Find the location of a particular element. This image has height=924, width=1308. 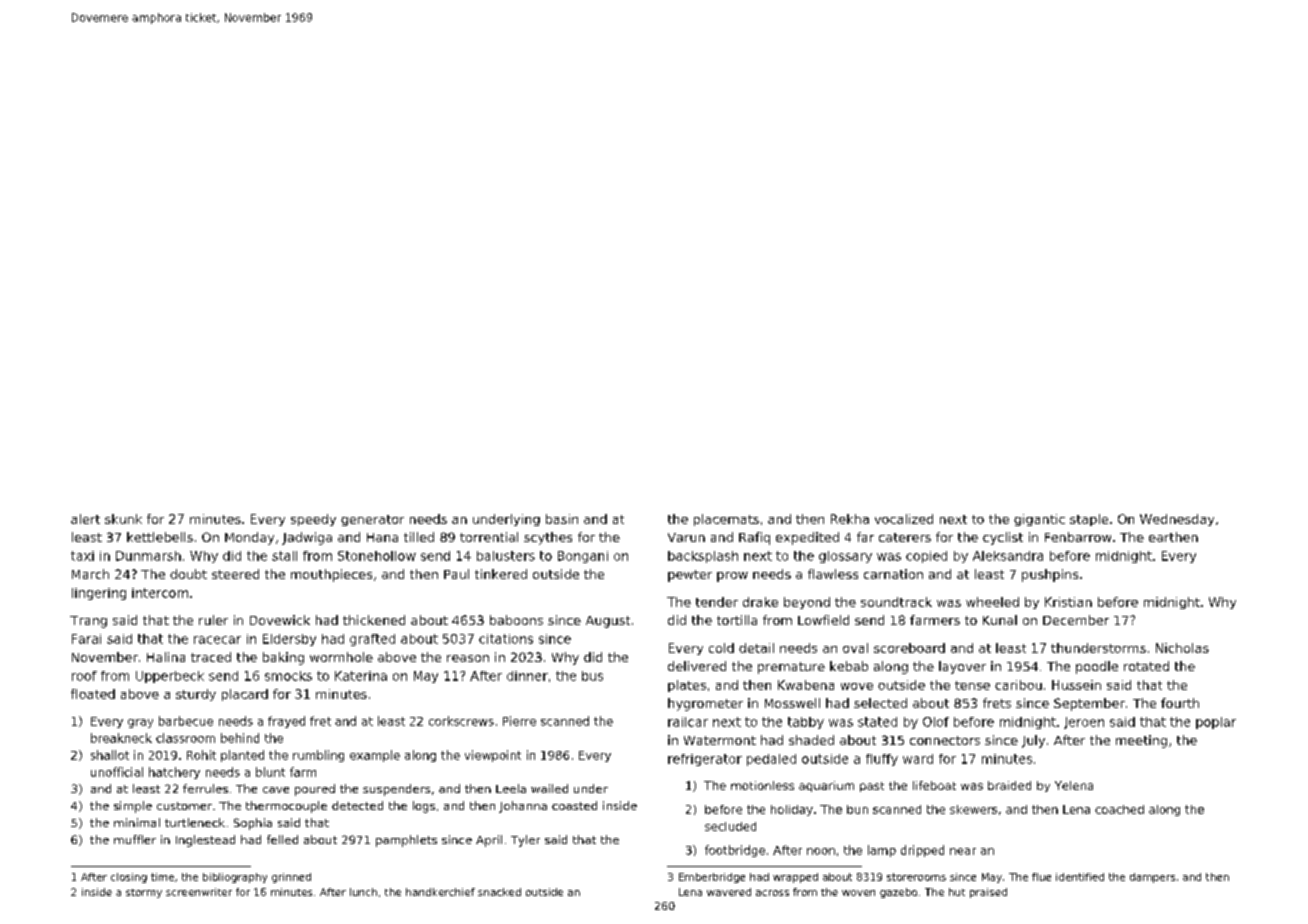

pushpins is located at coordinates (1050, 575).
